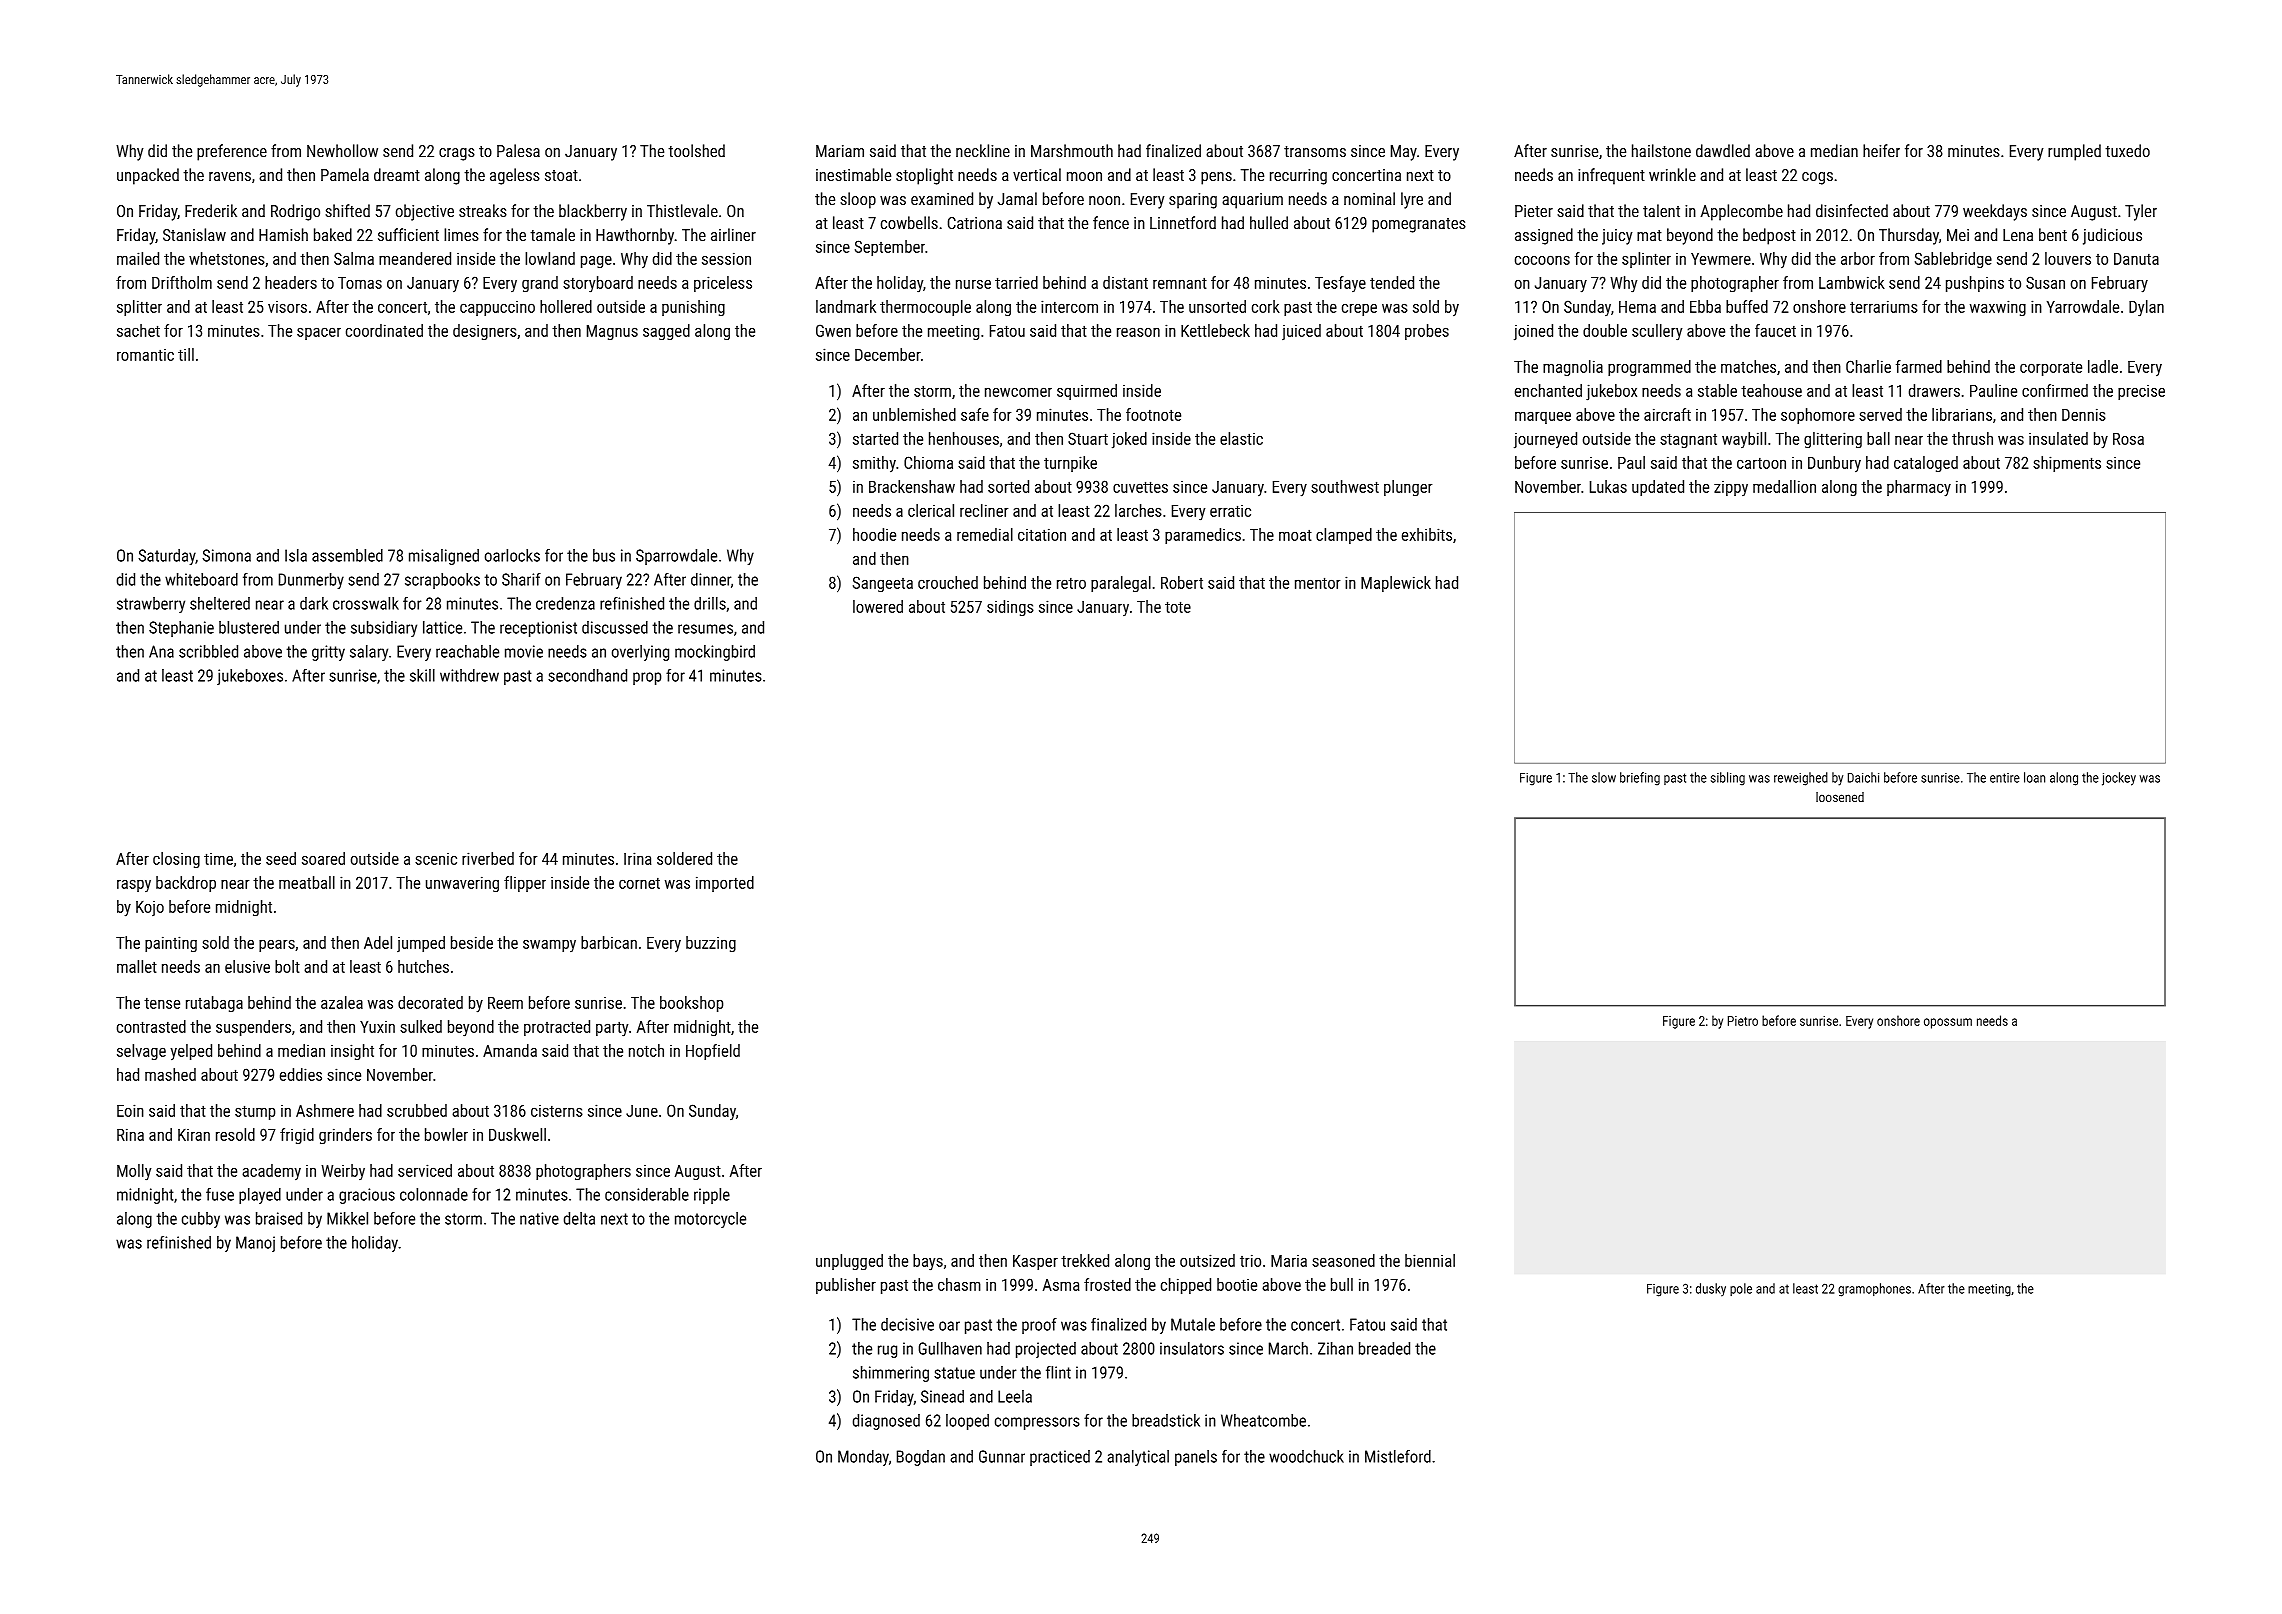 This screenshot has width=2282, height=1614. I want to click on Mistleford, so click(1398, 1456).
